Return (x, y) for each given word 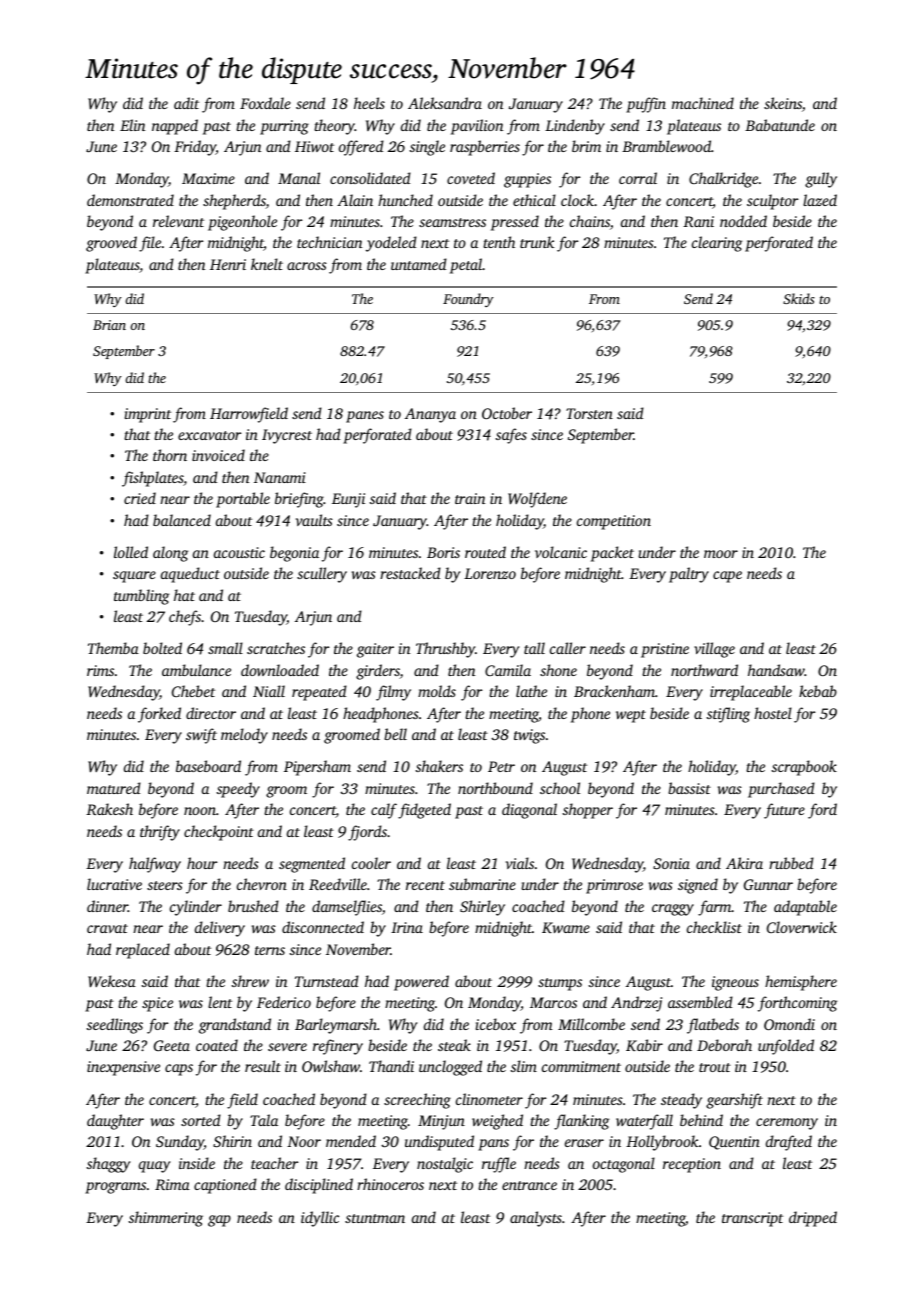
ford (822, 811)
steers (165, 885)
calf (384, 811)
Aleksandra (445, 103)
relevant (178, 221)
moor (721, 554)
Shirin (232, 1141)
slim (524, 1066)
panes (365, 417)
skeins (783, 103)
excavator (210, 435)
